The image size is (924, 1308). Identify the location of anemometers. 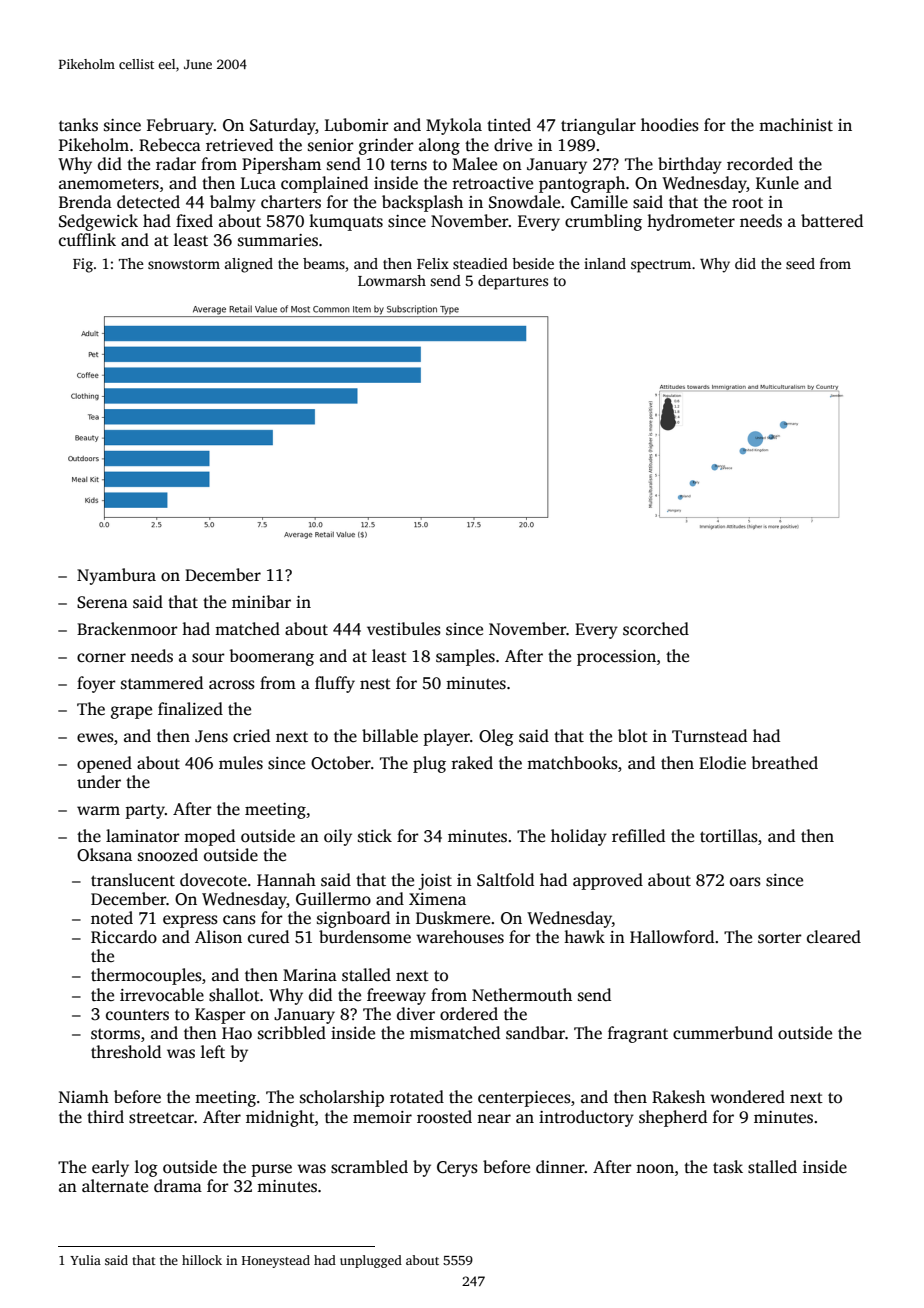
(109, 184).
